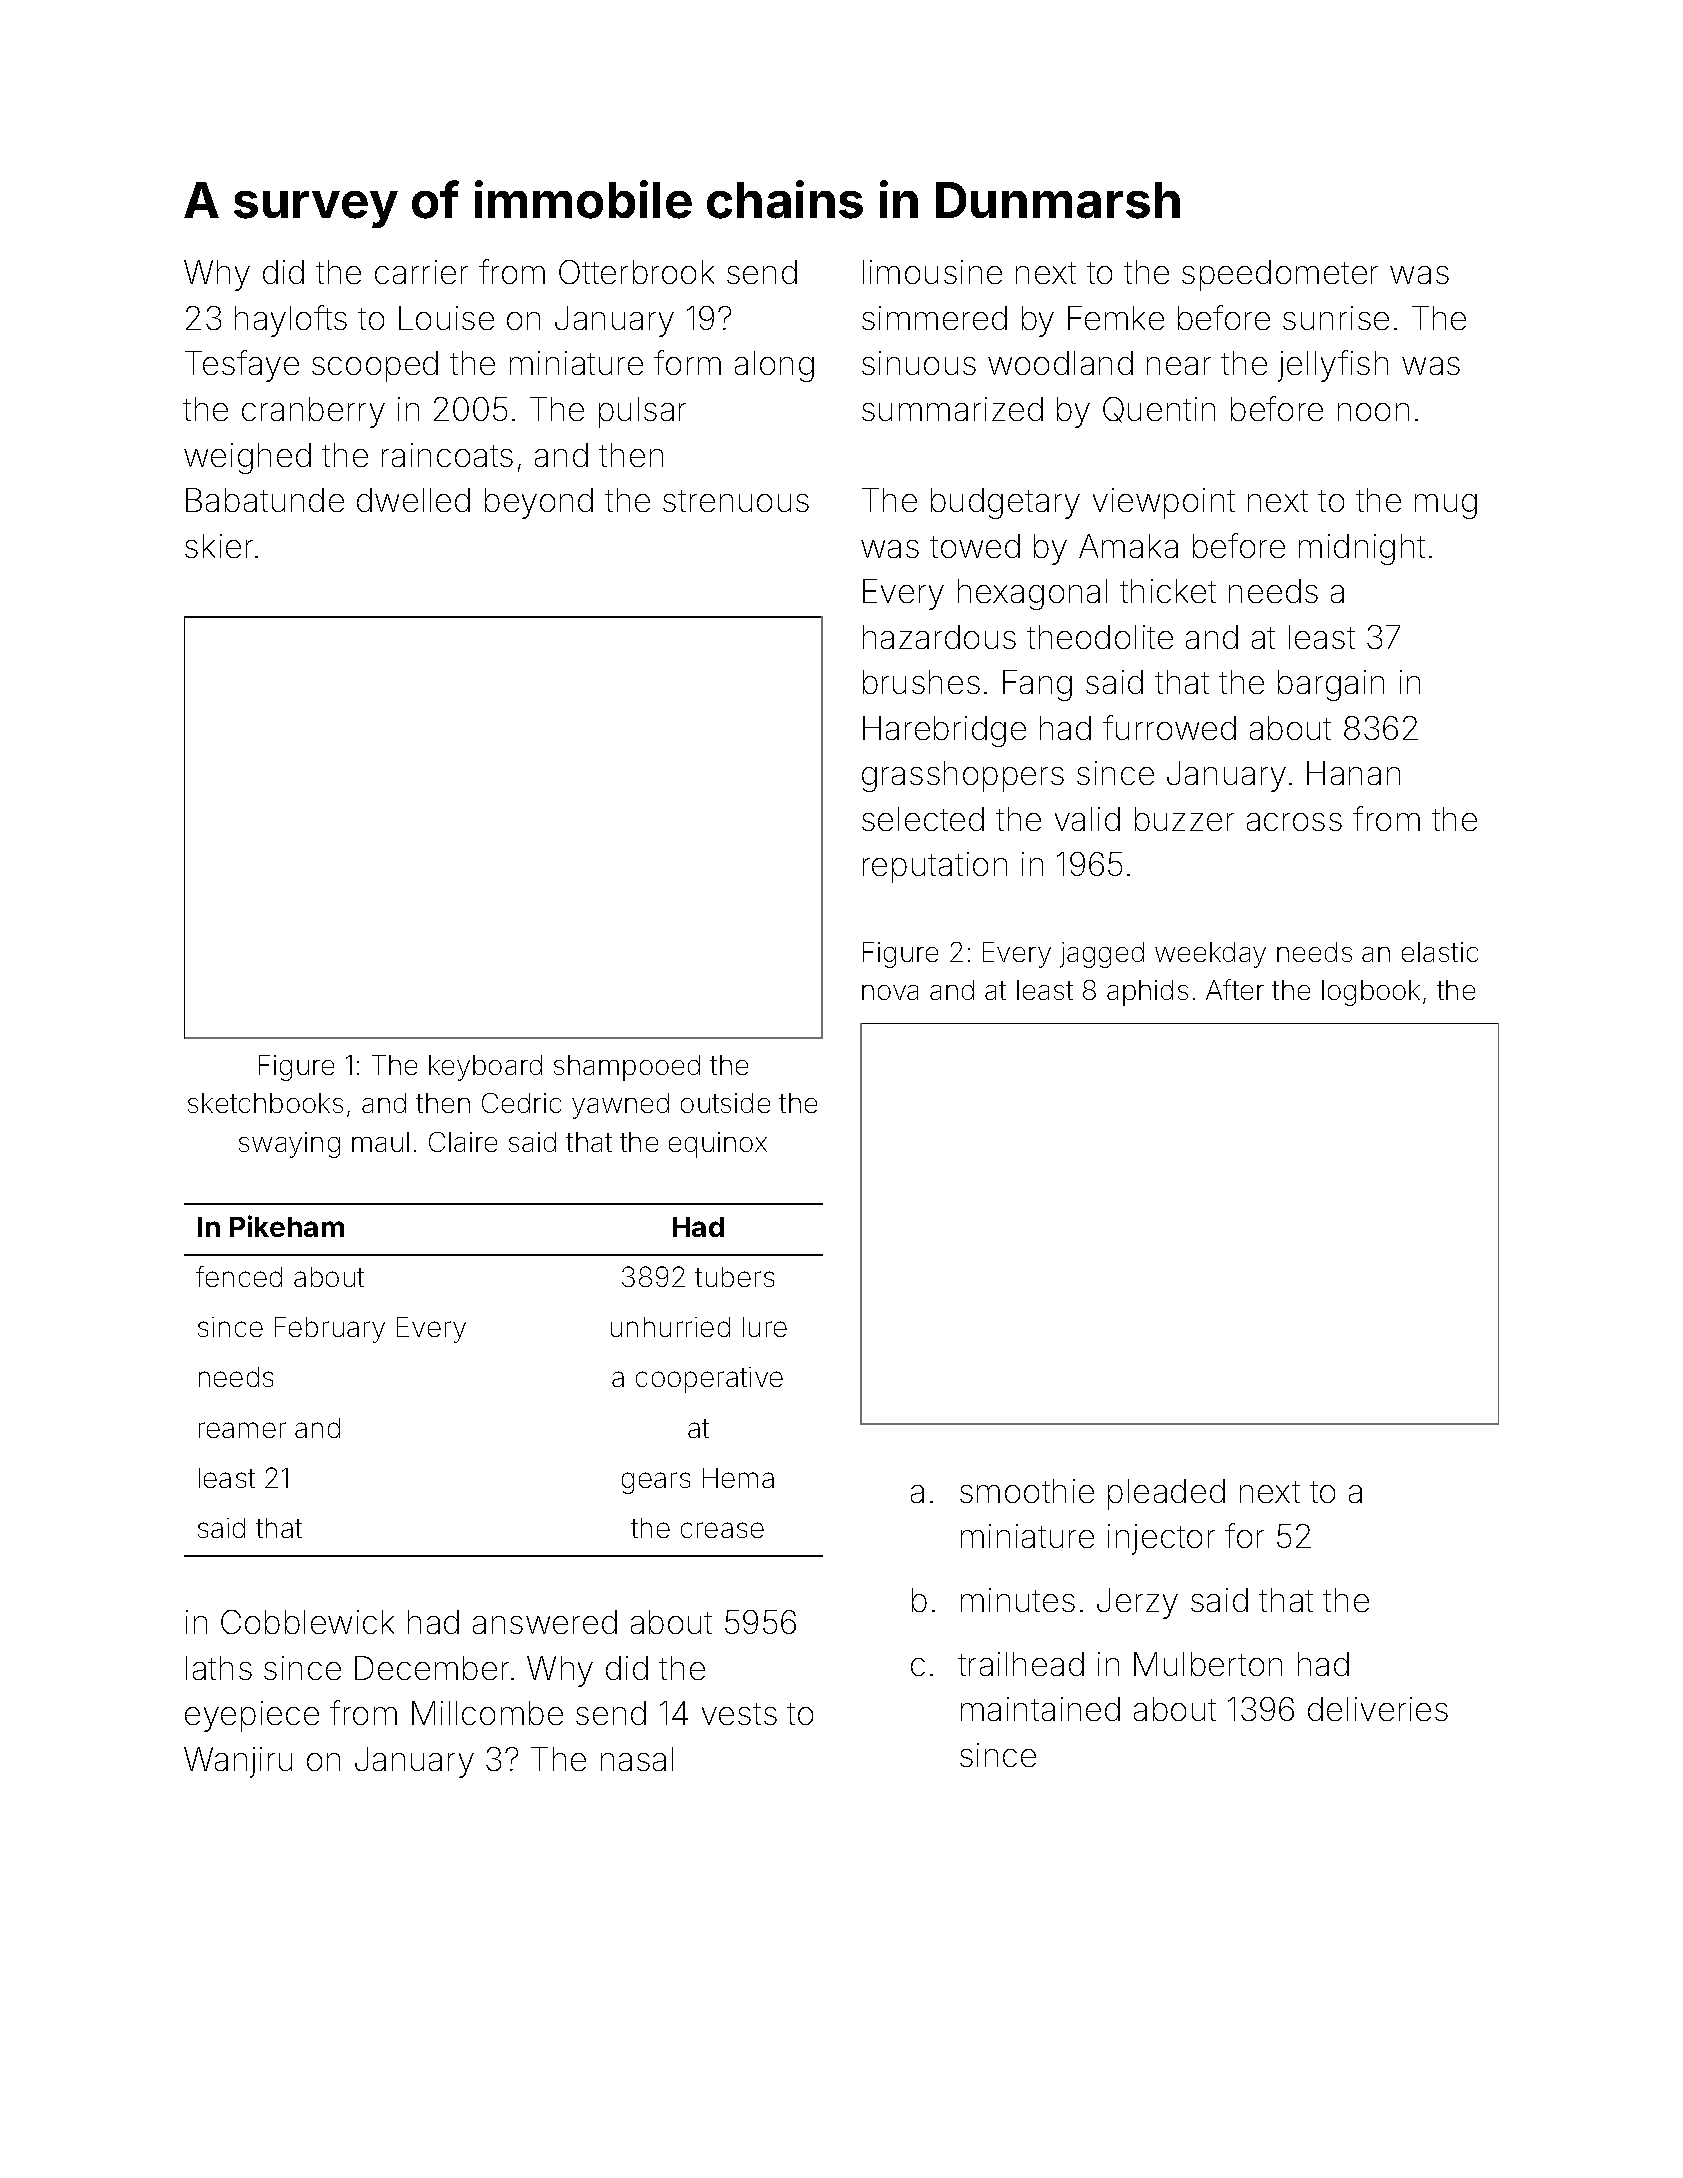 The height and width of the screenshot is (2178, 1683). What do you see at coordinates (252, 1716) in the screenshot?
I see `eyepiece` at bounding box center [252, 1716].
